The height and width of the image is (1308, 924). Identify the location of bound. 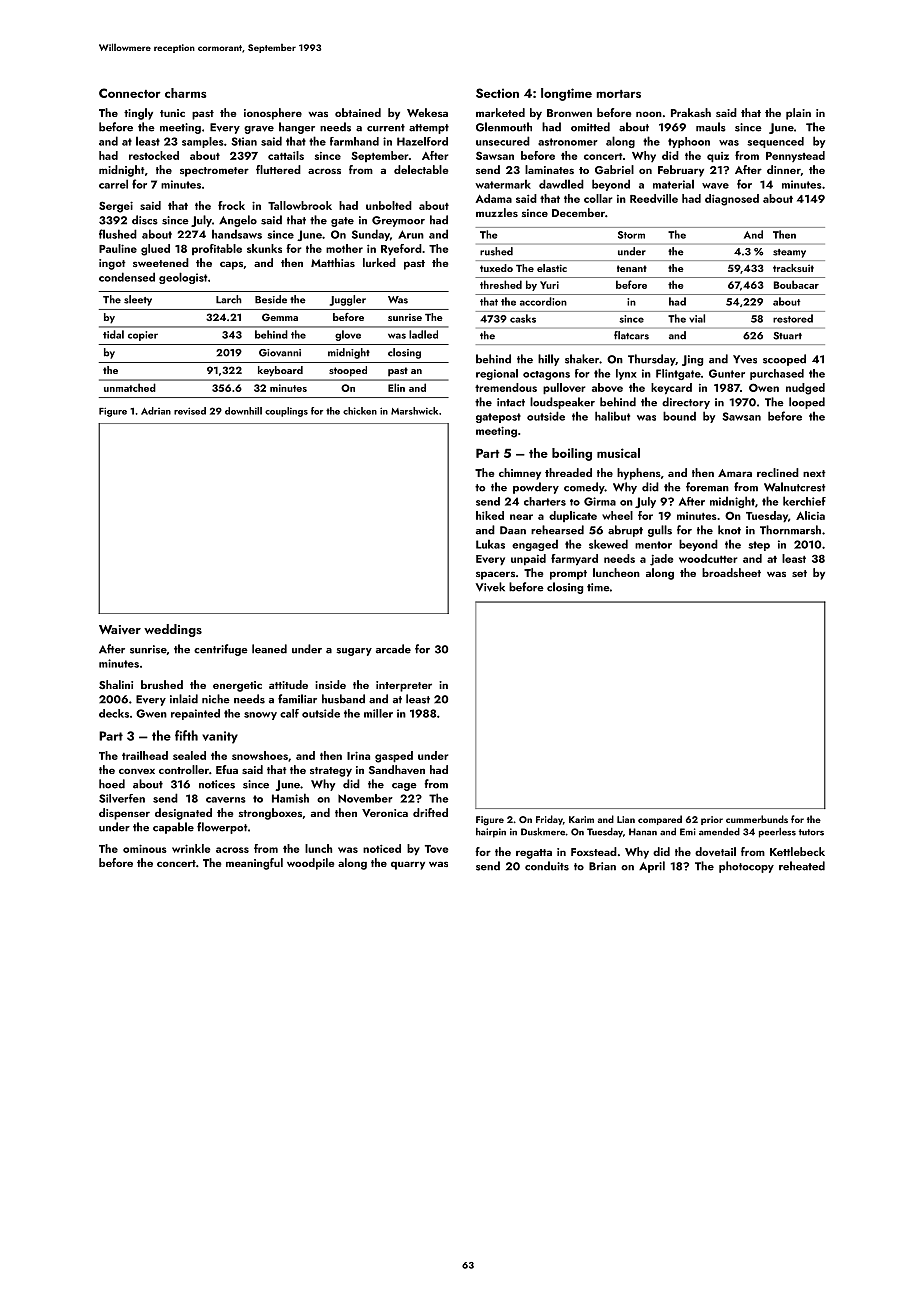
(679, 416).
